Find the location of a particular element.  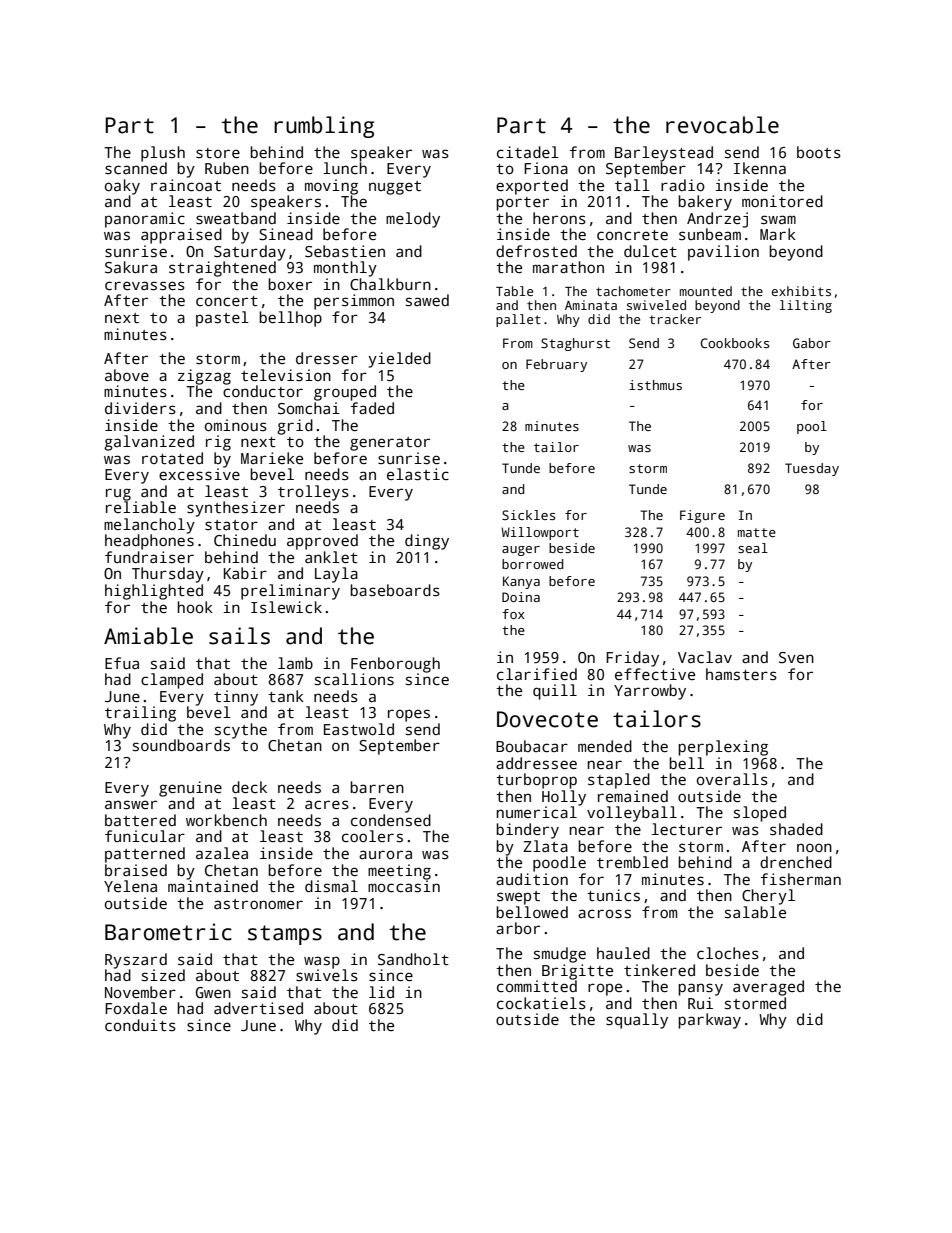

revocable is located at coordinates (722, 125).
